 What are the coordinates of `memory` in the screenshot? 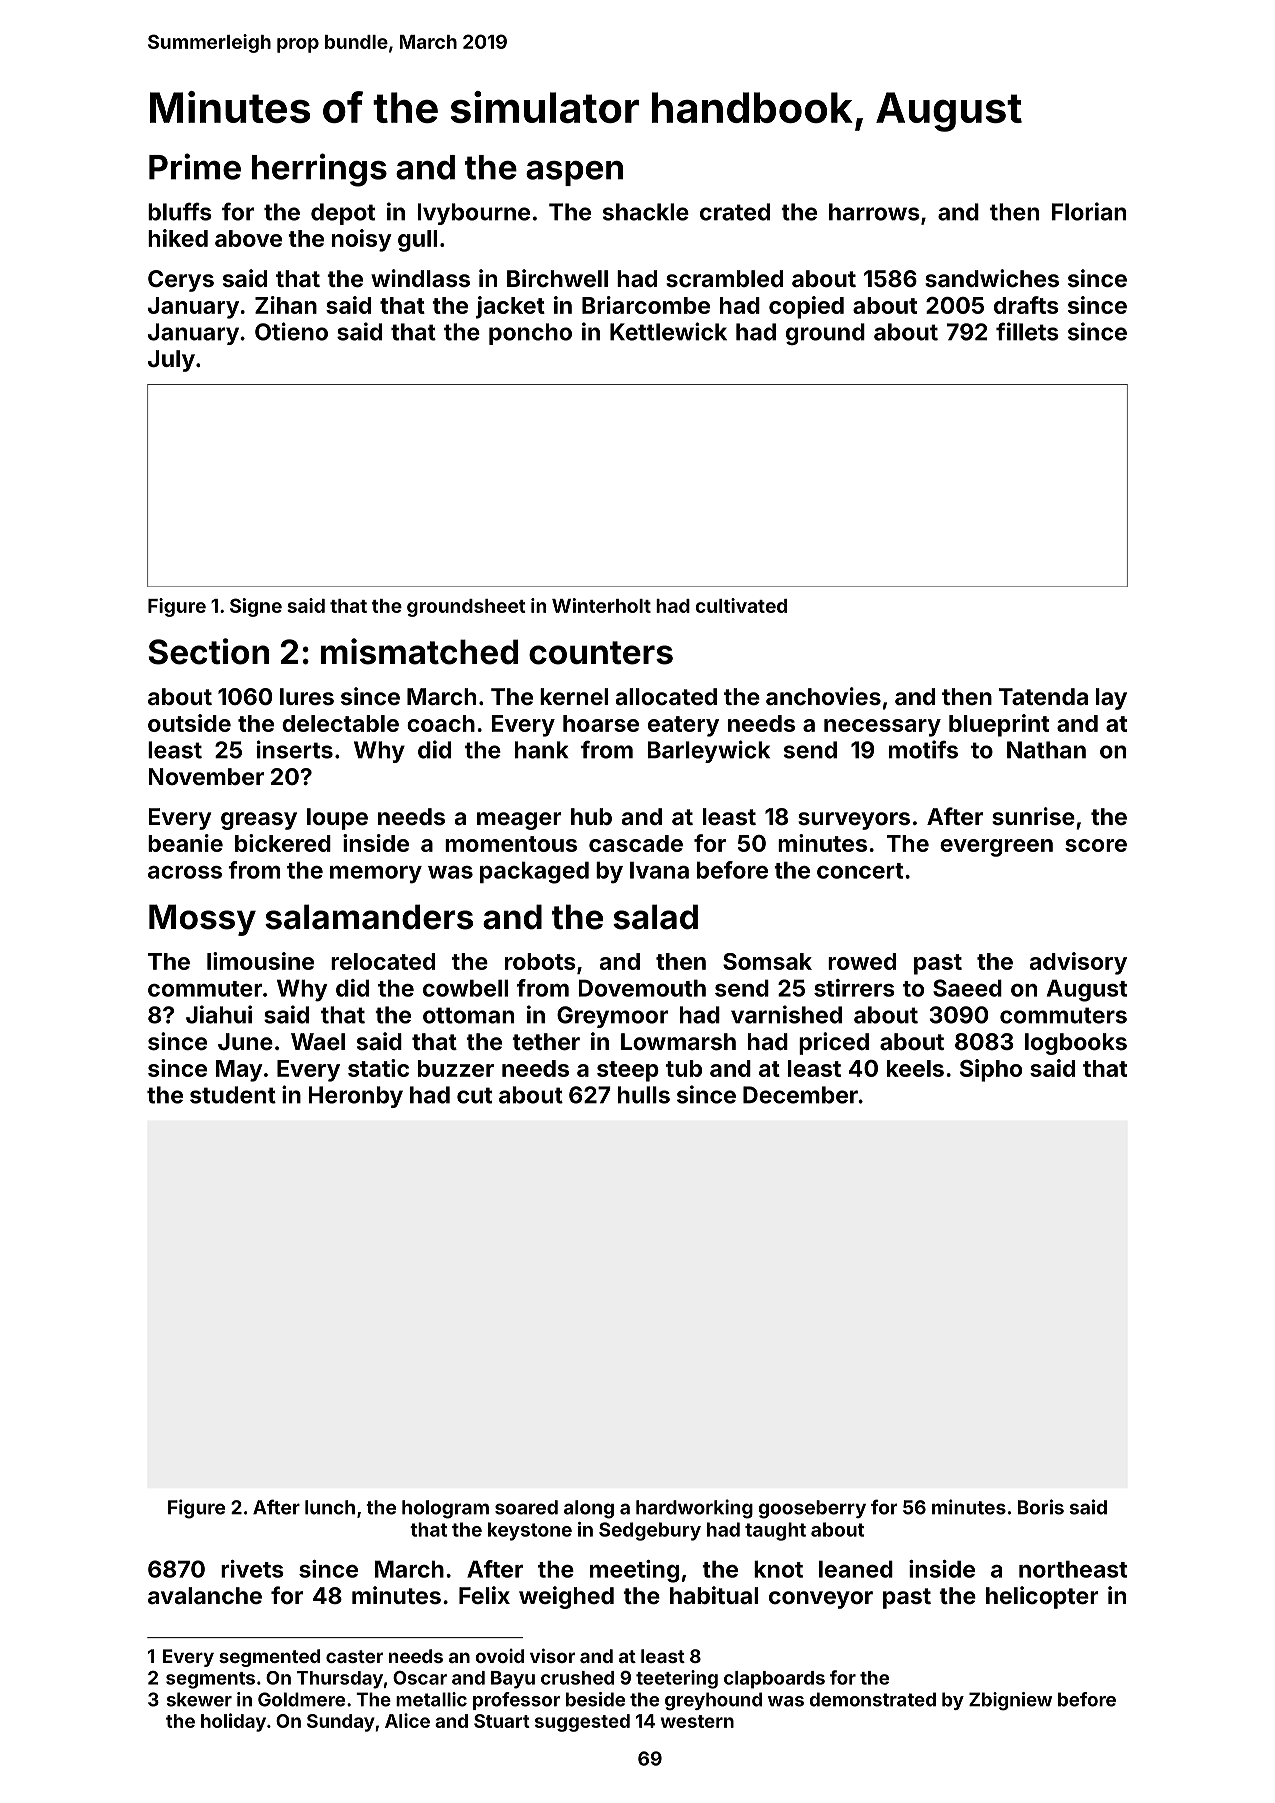 It's located at (376, 875).
